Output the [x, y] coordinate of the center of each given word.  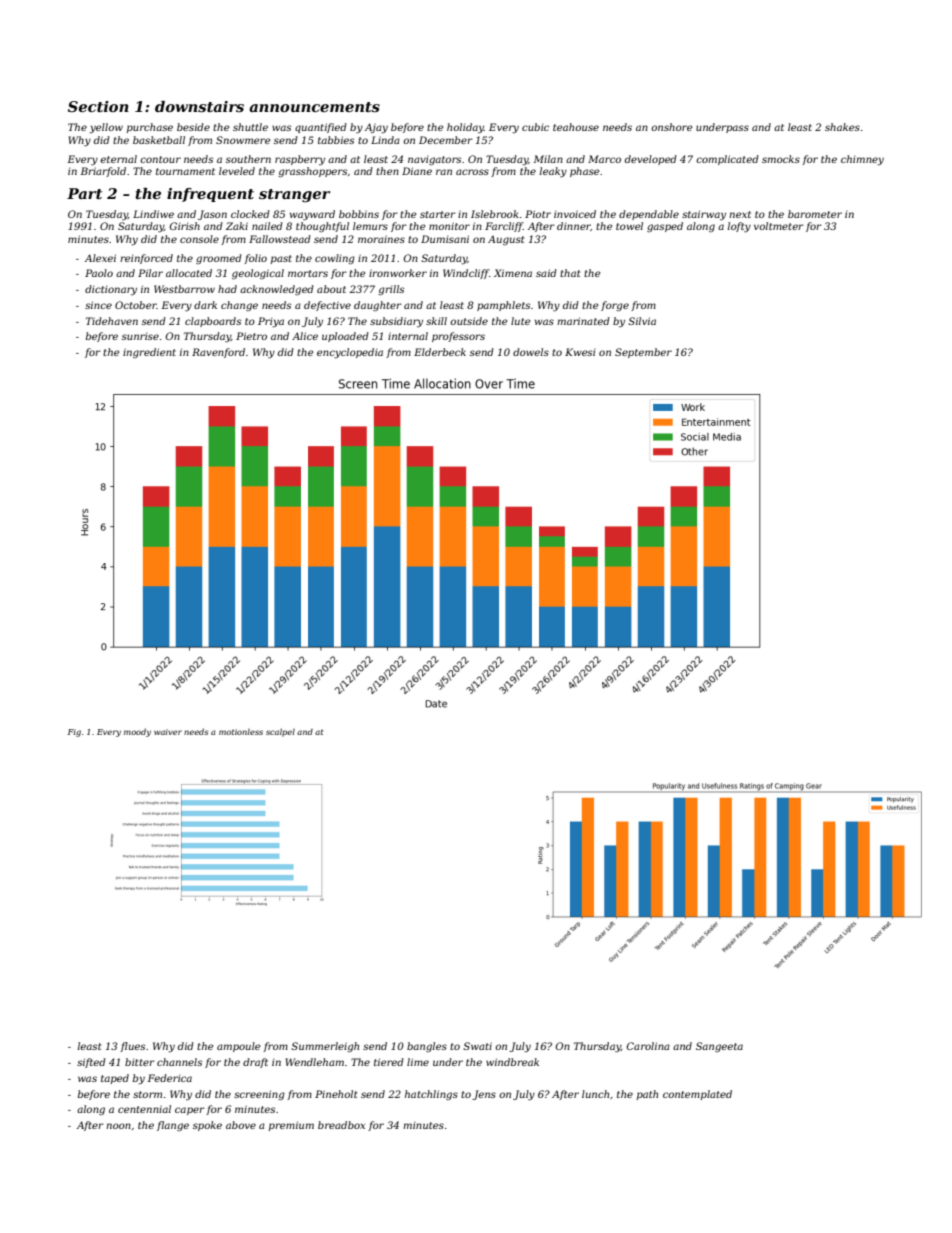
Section [98, 106]
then [387, 171]
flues [132, 1047]
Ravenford [218, 353]
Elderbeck [440, 352]
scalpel [280, 733]
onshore [671, 127]
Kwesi [580, 352]
